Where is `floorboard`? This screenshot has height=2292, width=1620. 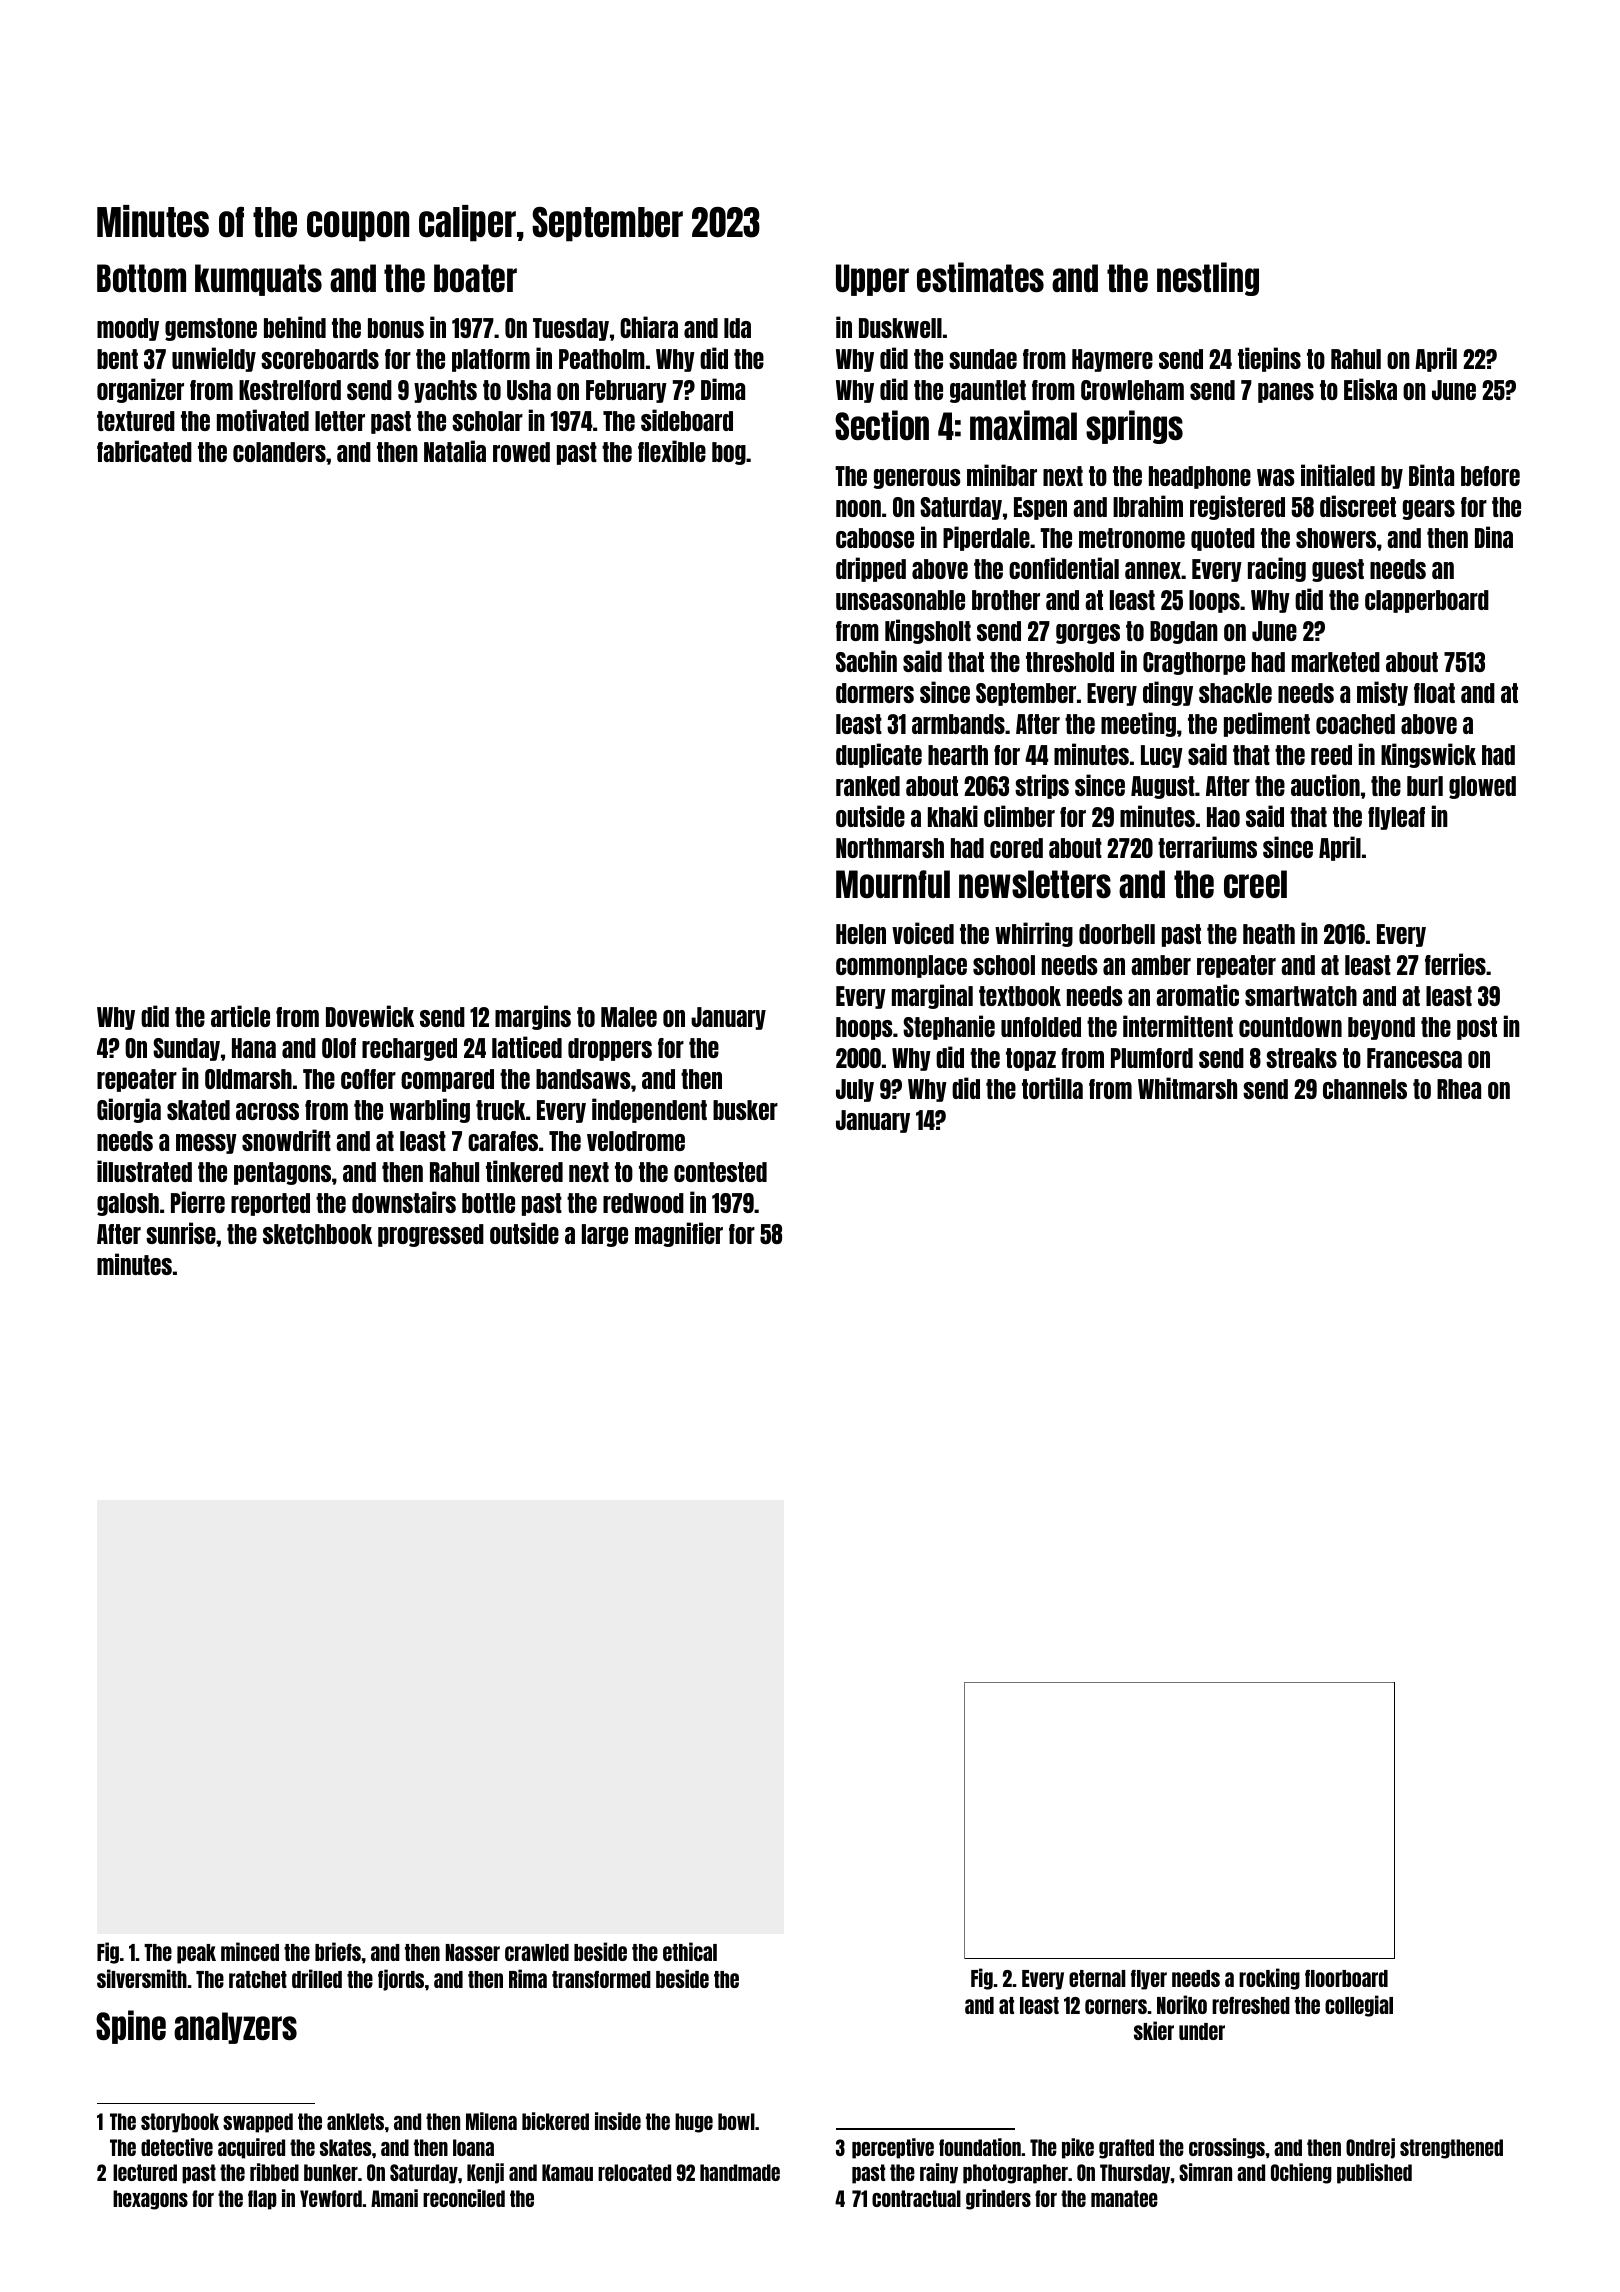
floorboard is located at coordinates (1346, 1978).
